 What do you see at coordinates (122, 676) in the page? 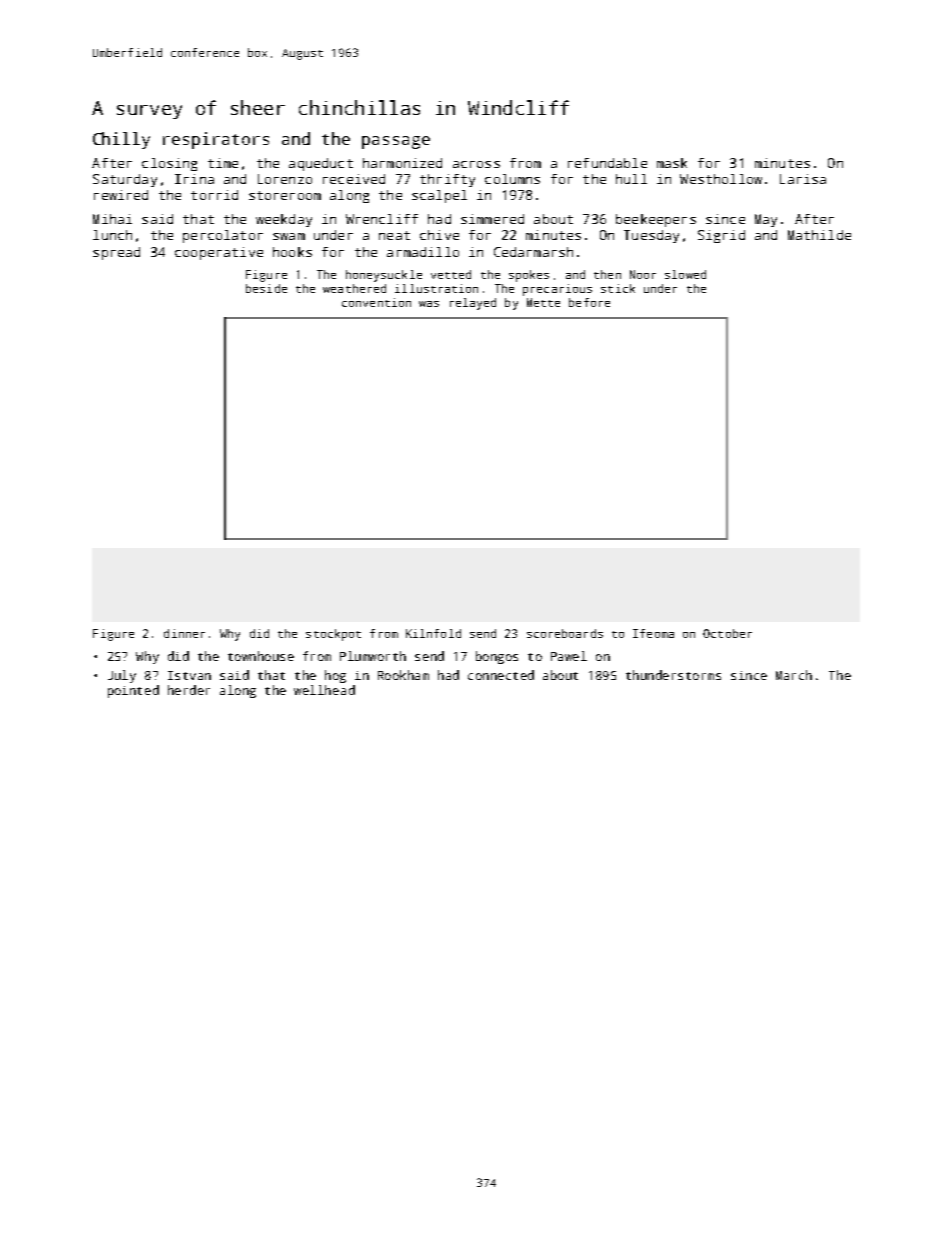
I see `July` at bounding box center [122, 676].
